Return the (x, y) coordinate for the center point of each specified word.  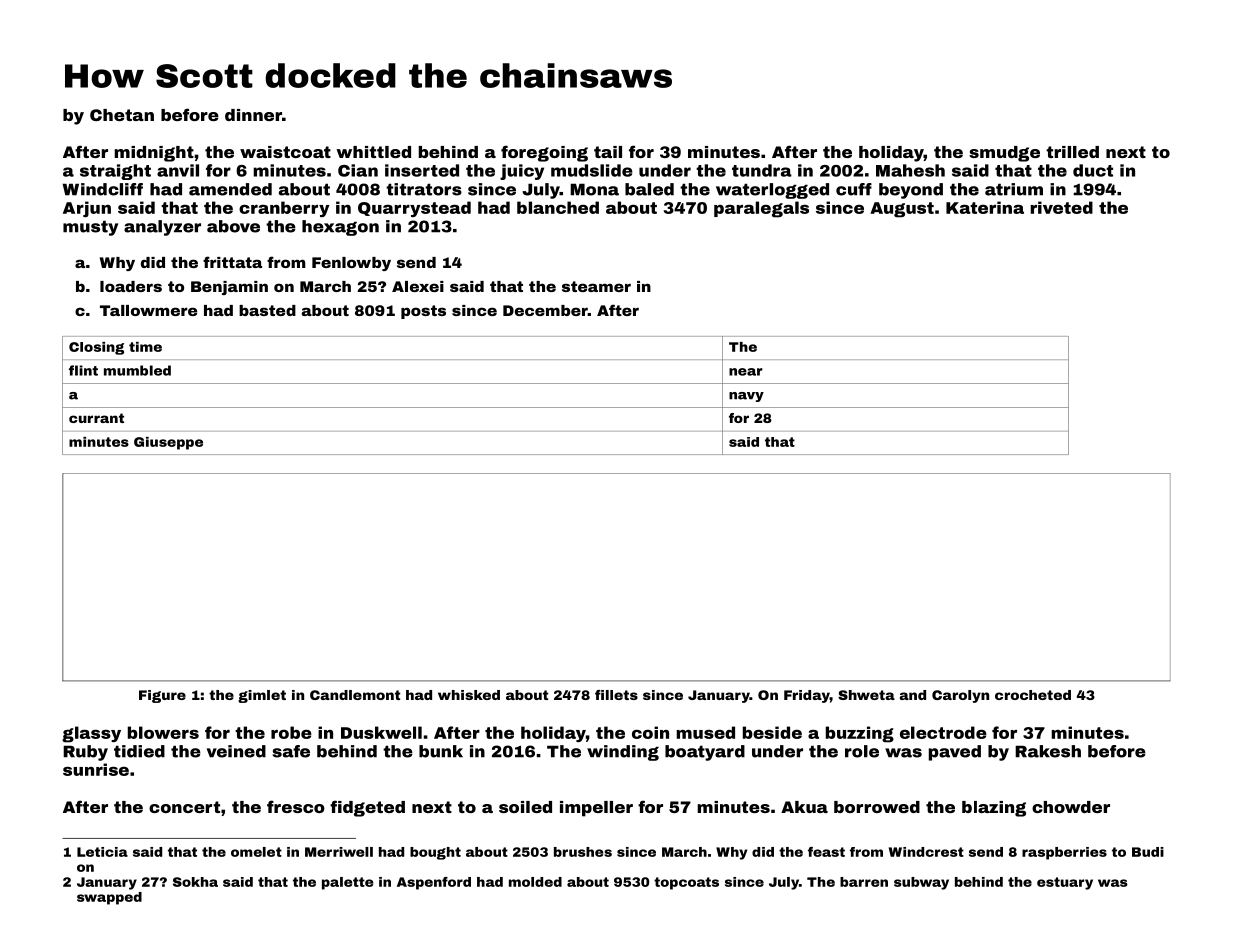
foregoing (544, 153)
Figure (162, 696)
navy (746, 397)
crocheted (1033, 695)
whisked (469, 695)
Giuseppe (168, 443)
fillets (616, 695)
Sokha (195, 882)
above (233, 226)
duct (1093, 170)
